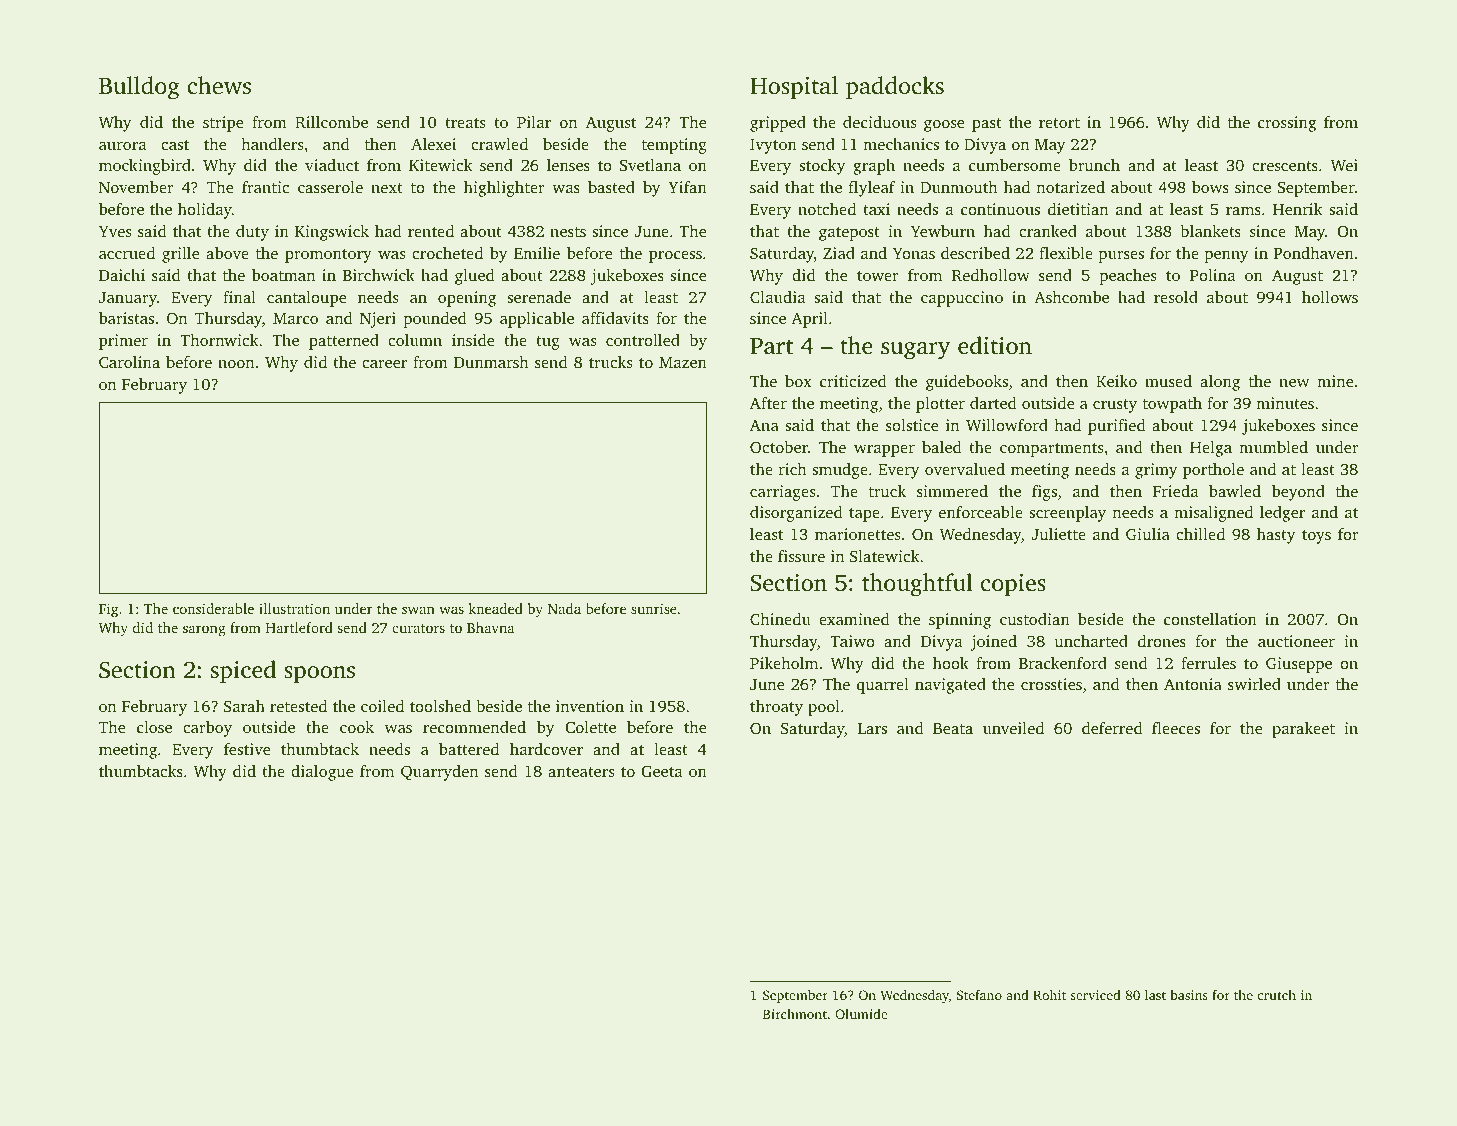 This document has height=1126, width=1457. What do you see at coordinates (779, 447) in the document?
I see `October` at bounding box center [779, 447].
